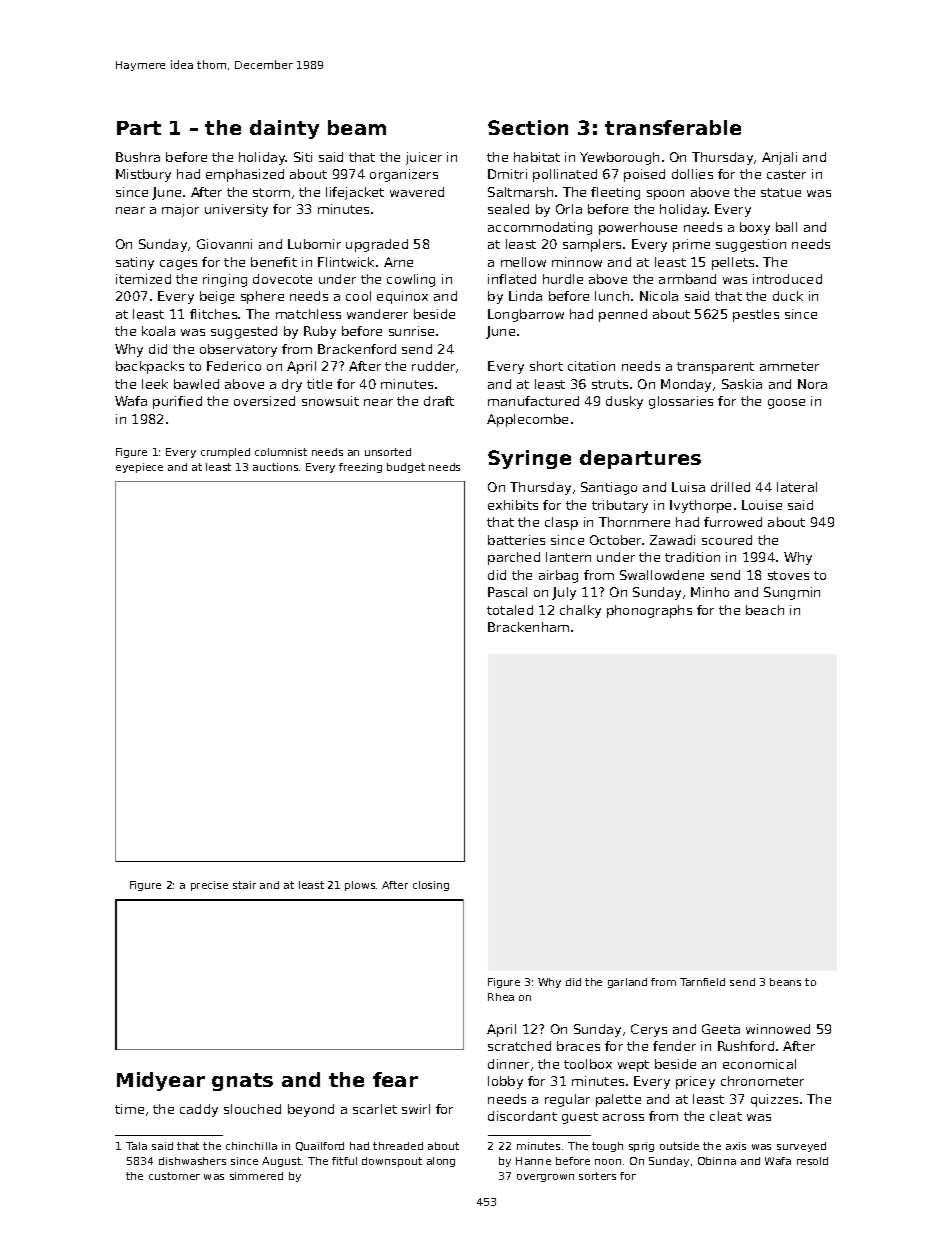 This screenshot has height=1233, width=952. What do you see at coordinates (695, 1082) in the screenshot?
I see `pricey` at bounding box center [695, 1082].
